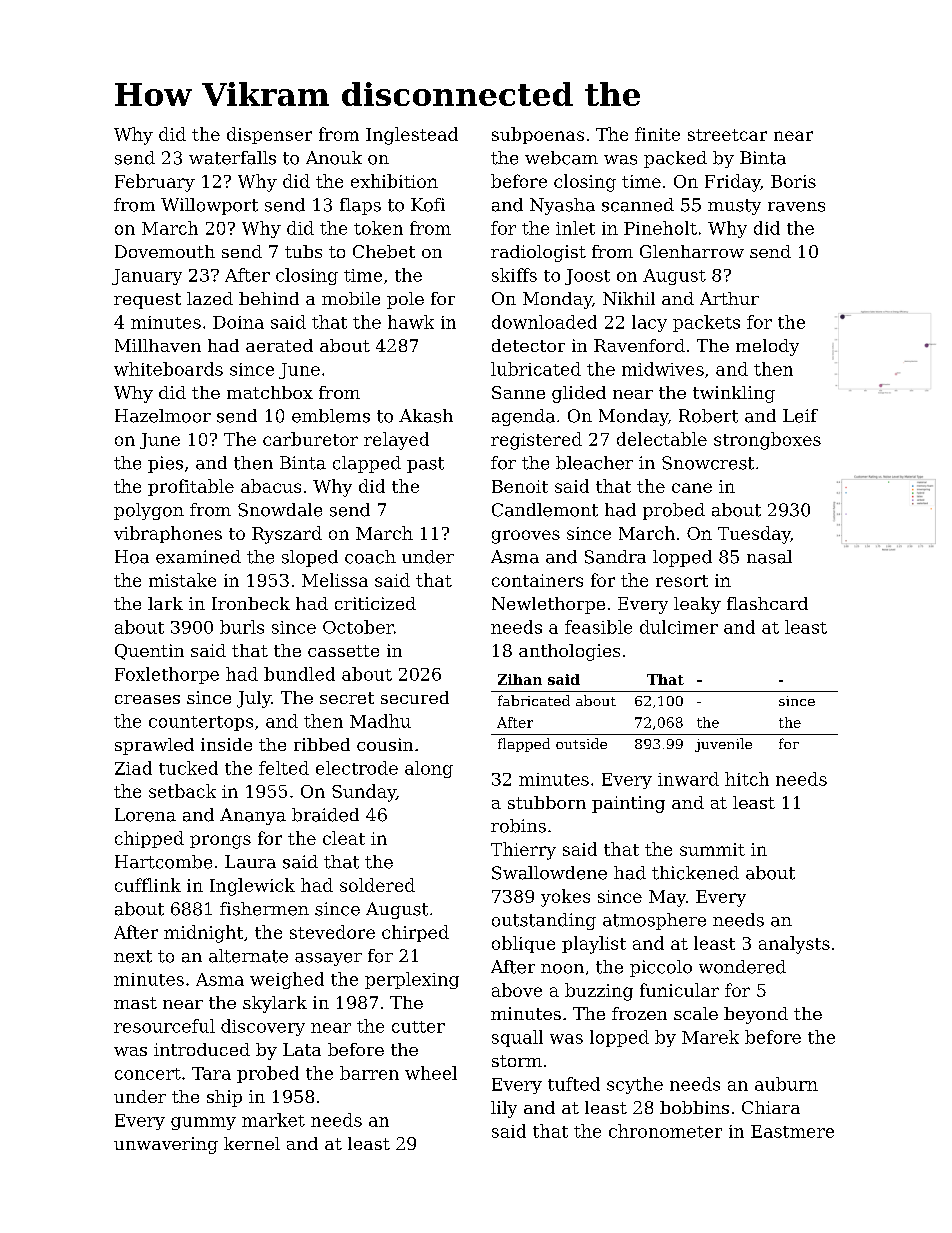 The width and height of the document is (952, 1233). What do you see at coordinates (264, 909) in the document?
I see `fishermen` at bounding box center [264, 909].
